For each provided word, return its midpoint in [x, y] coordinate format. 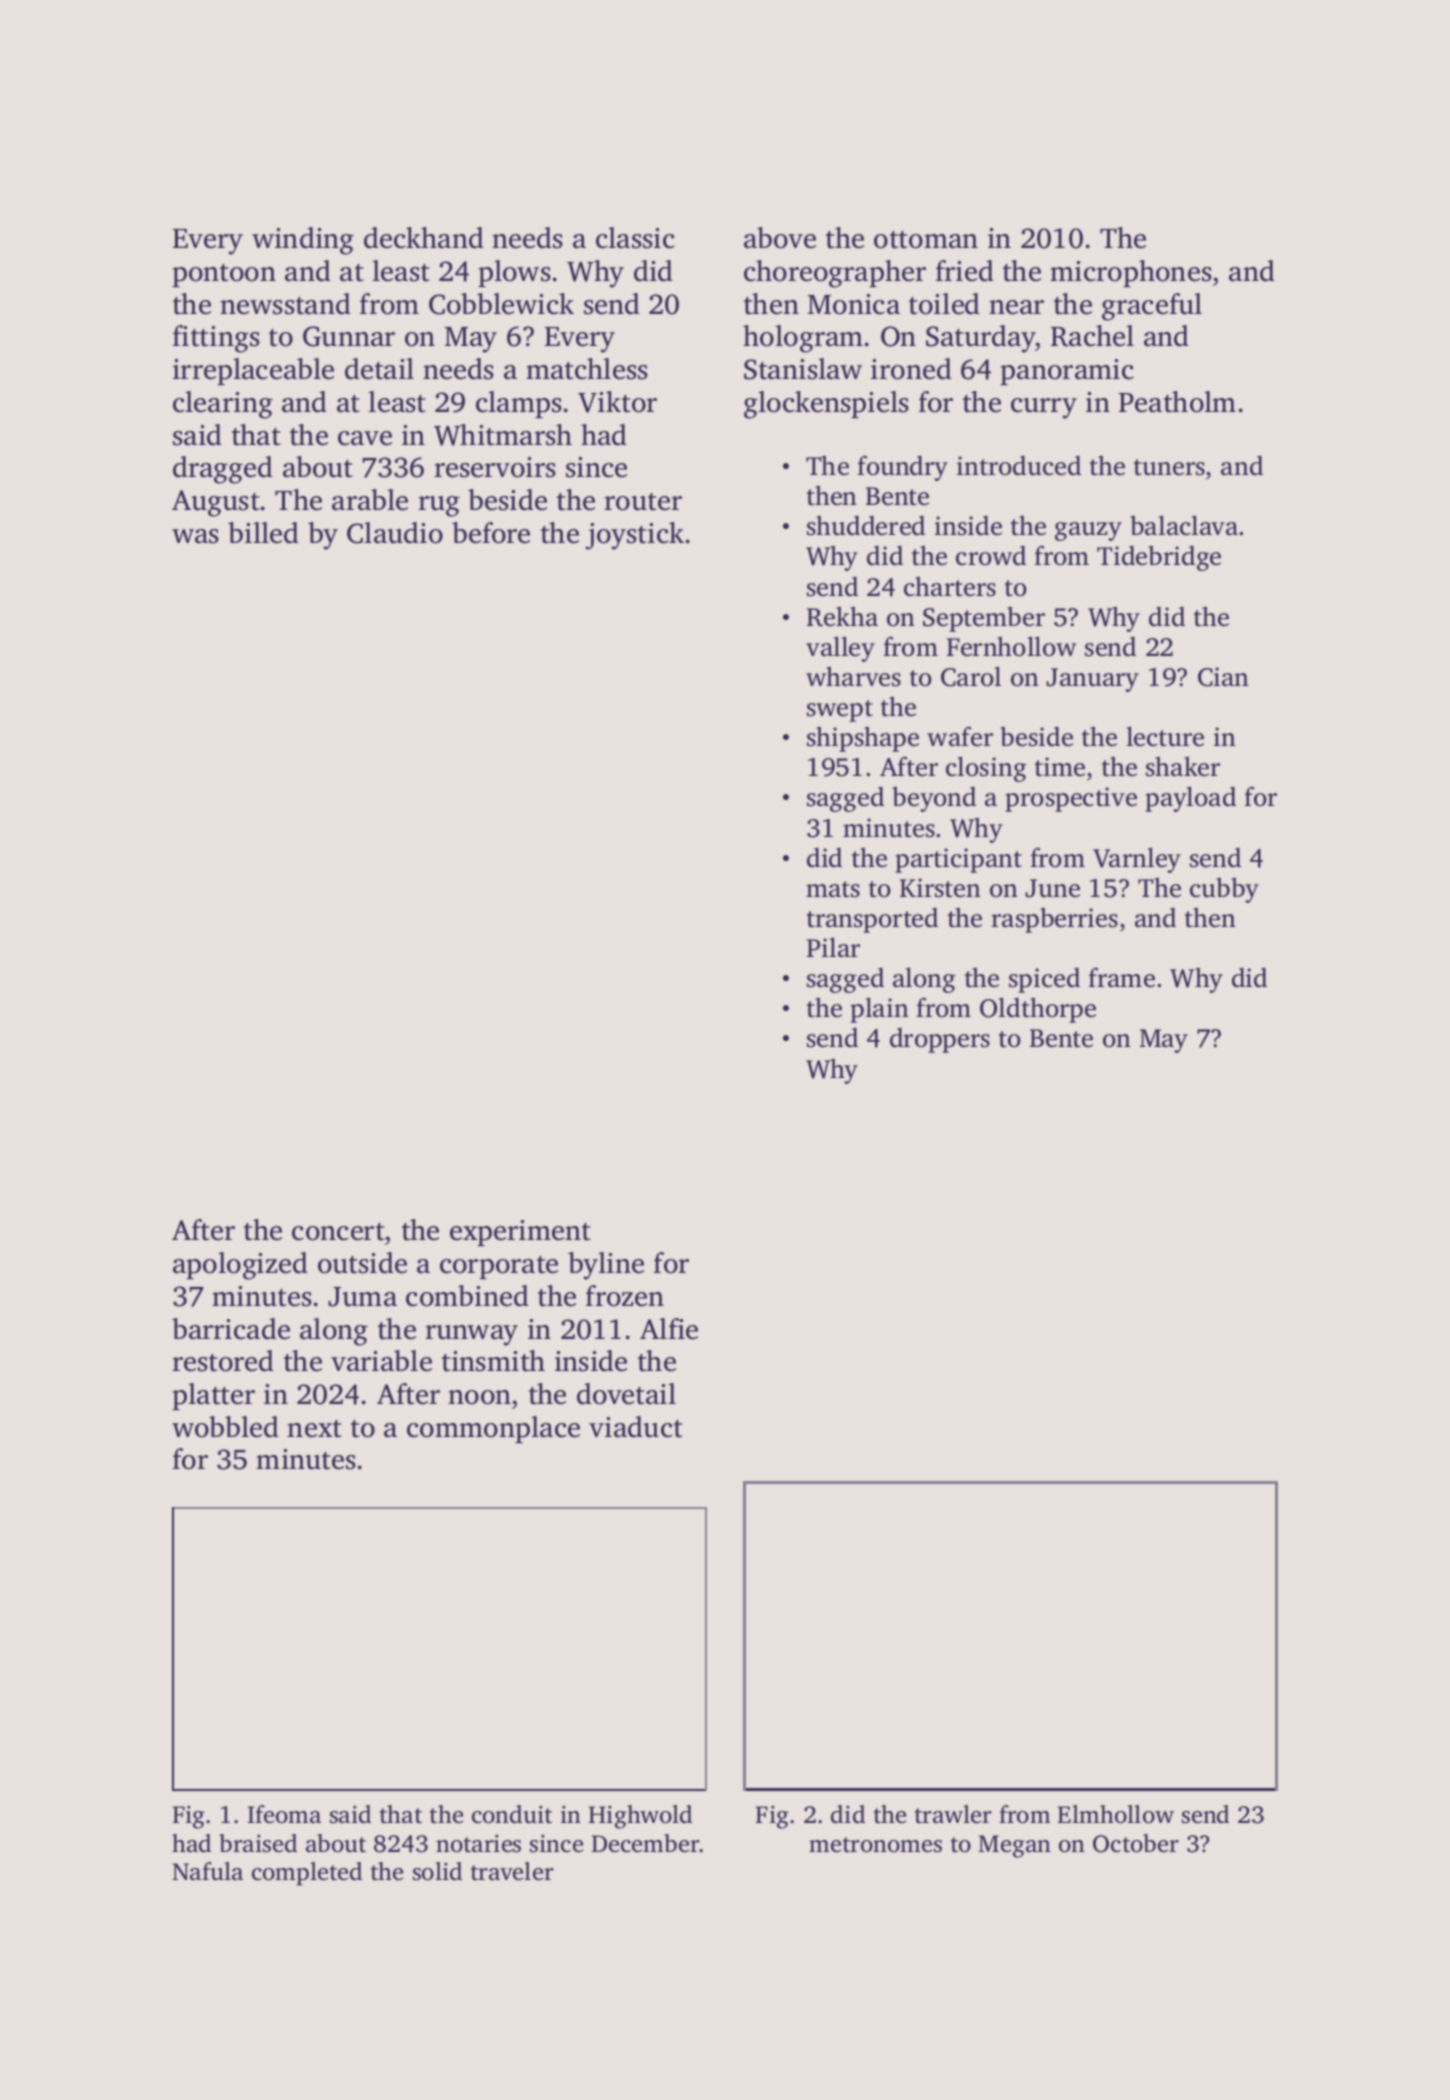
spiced [1044, 980]
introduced [1019, 465]
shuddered [866, 525]
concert [338, 1232]
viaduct [636, 1427]
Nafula [207, 1871]
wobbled [225, 1427]
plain [879, 1010]
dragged [223, 470]
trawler [953, 1814]
